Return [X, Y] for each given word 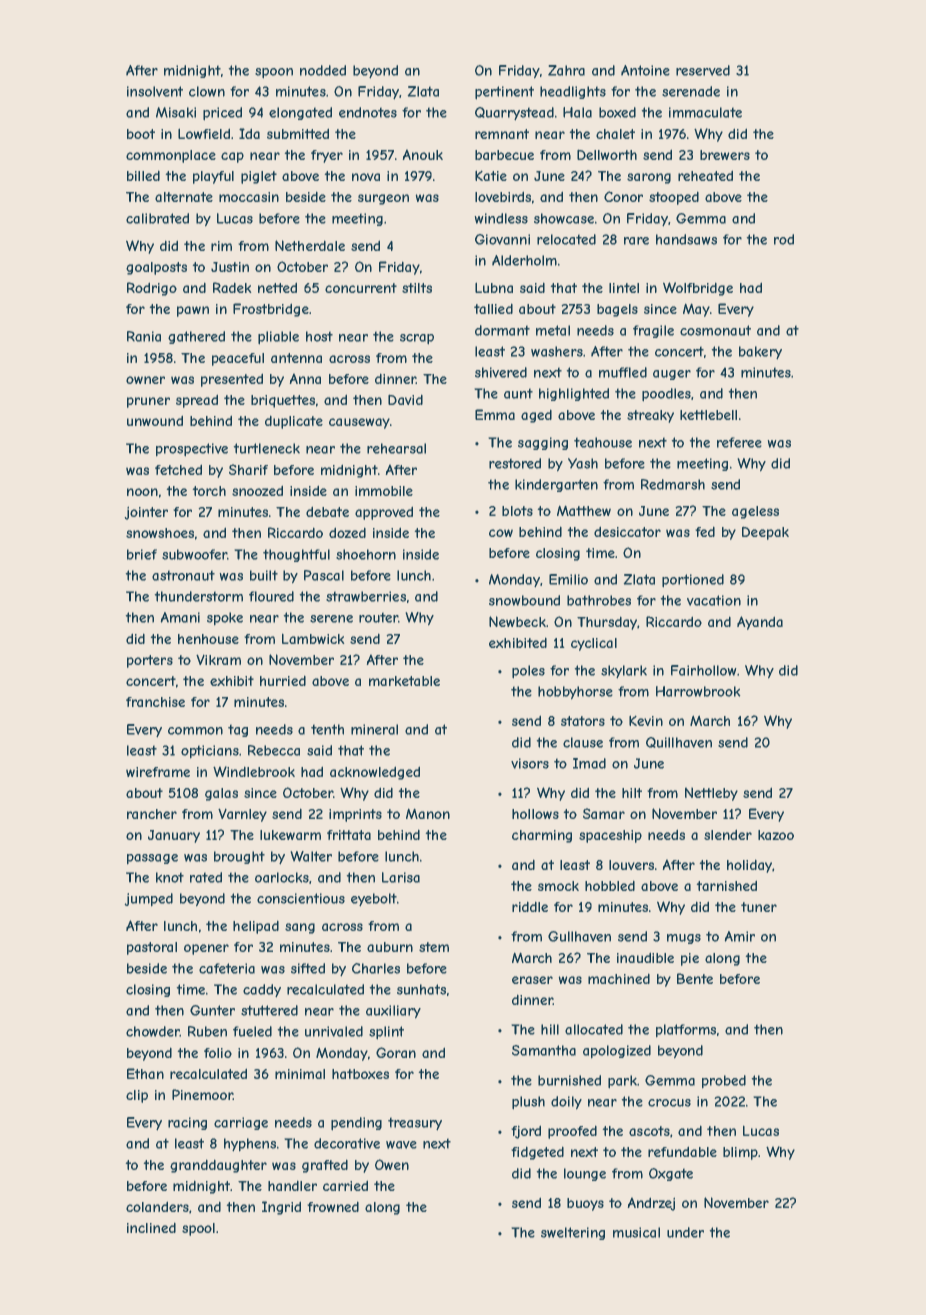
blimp [740, 1153]
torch [209, 491]
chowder [153, 1031]
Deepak [765, 533]
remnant [502, 134]
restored [515, 463]
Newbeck [517, 621]
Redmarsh [673, 484]
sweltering [573, 1233]
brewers [725, 155]
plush [528, 1103]
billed [143, 175]
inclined [151, 1227]
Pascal [324, 575]
